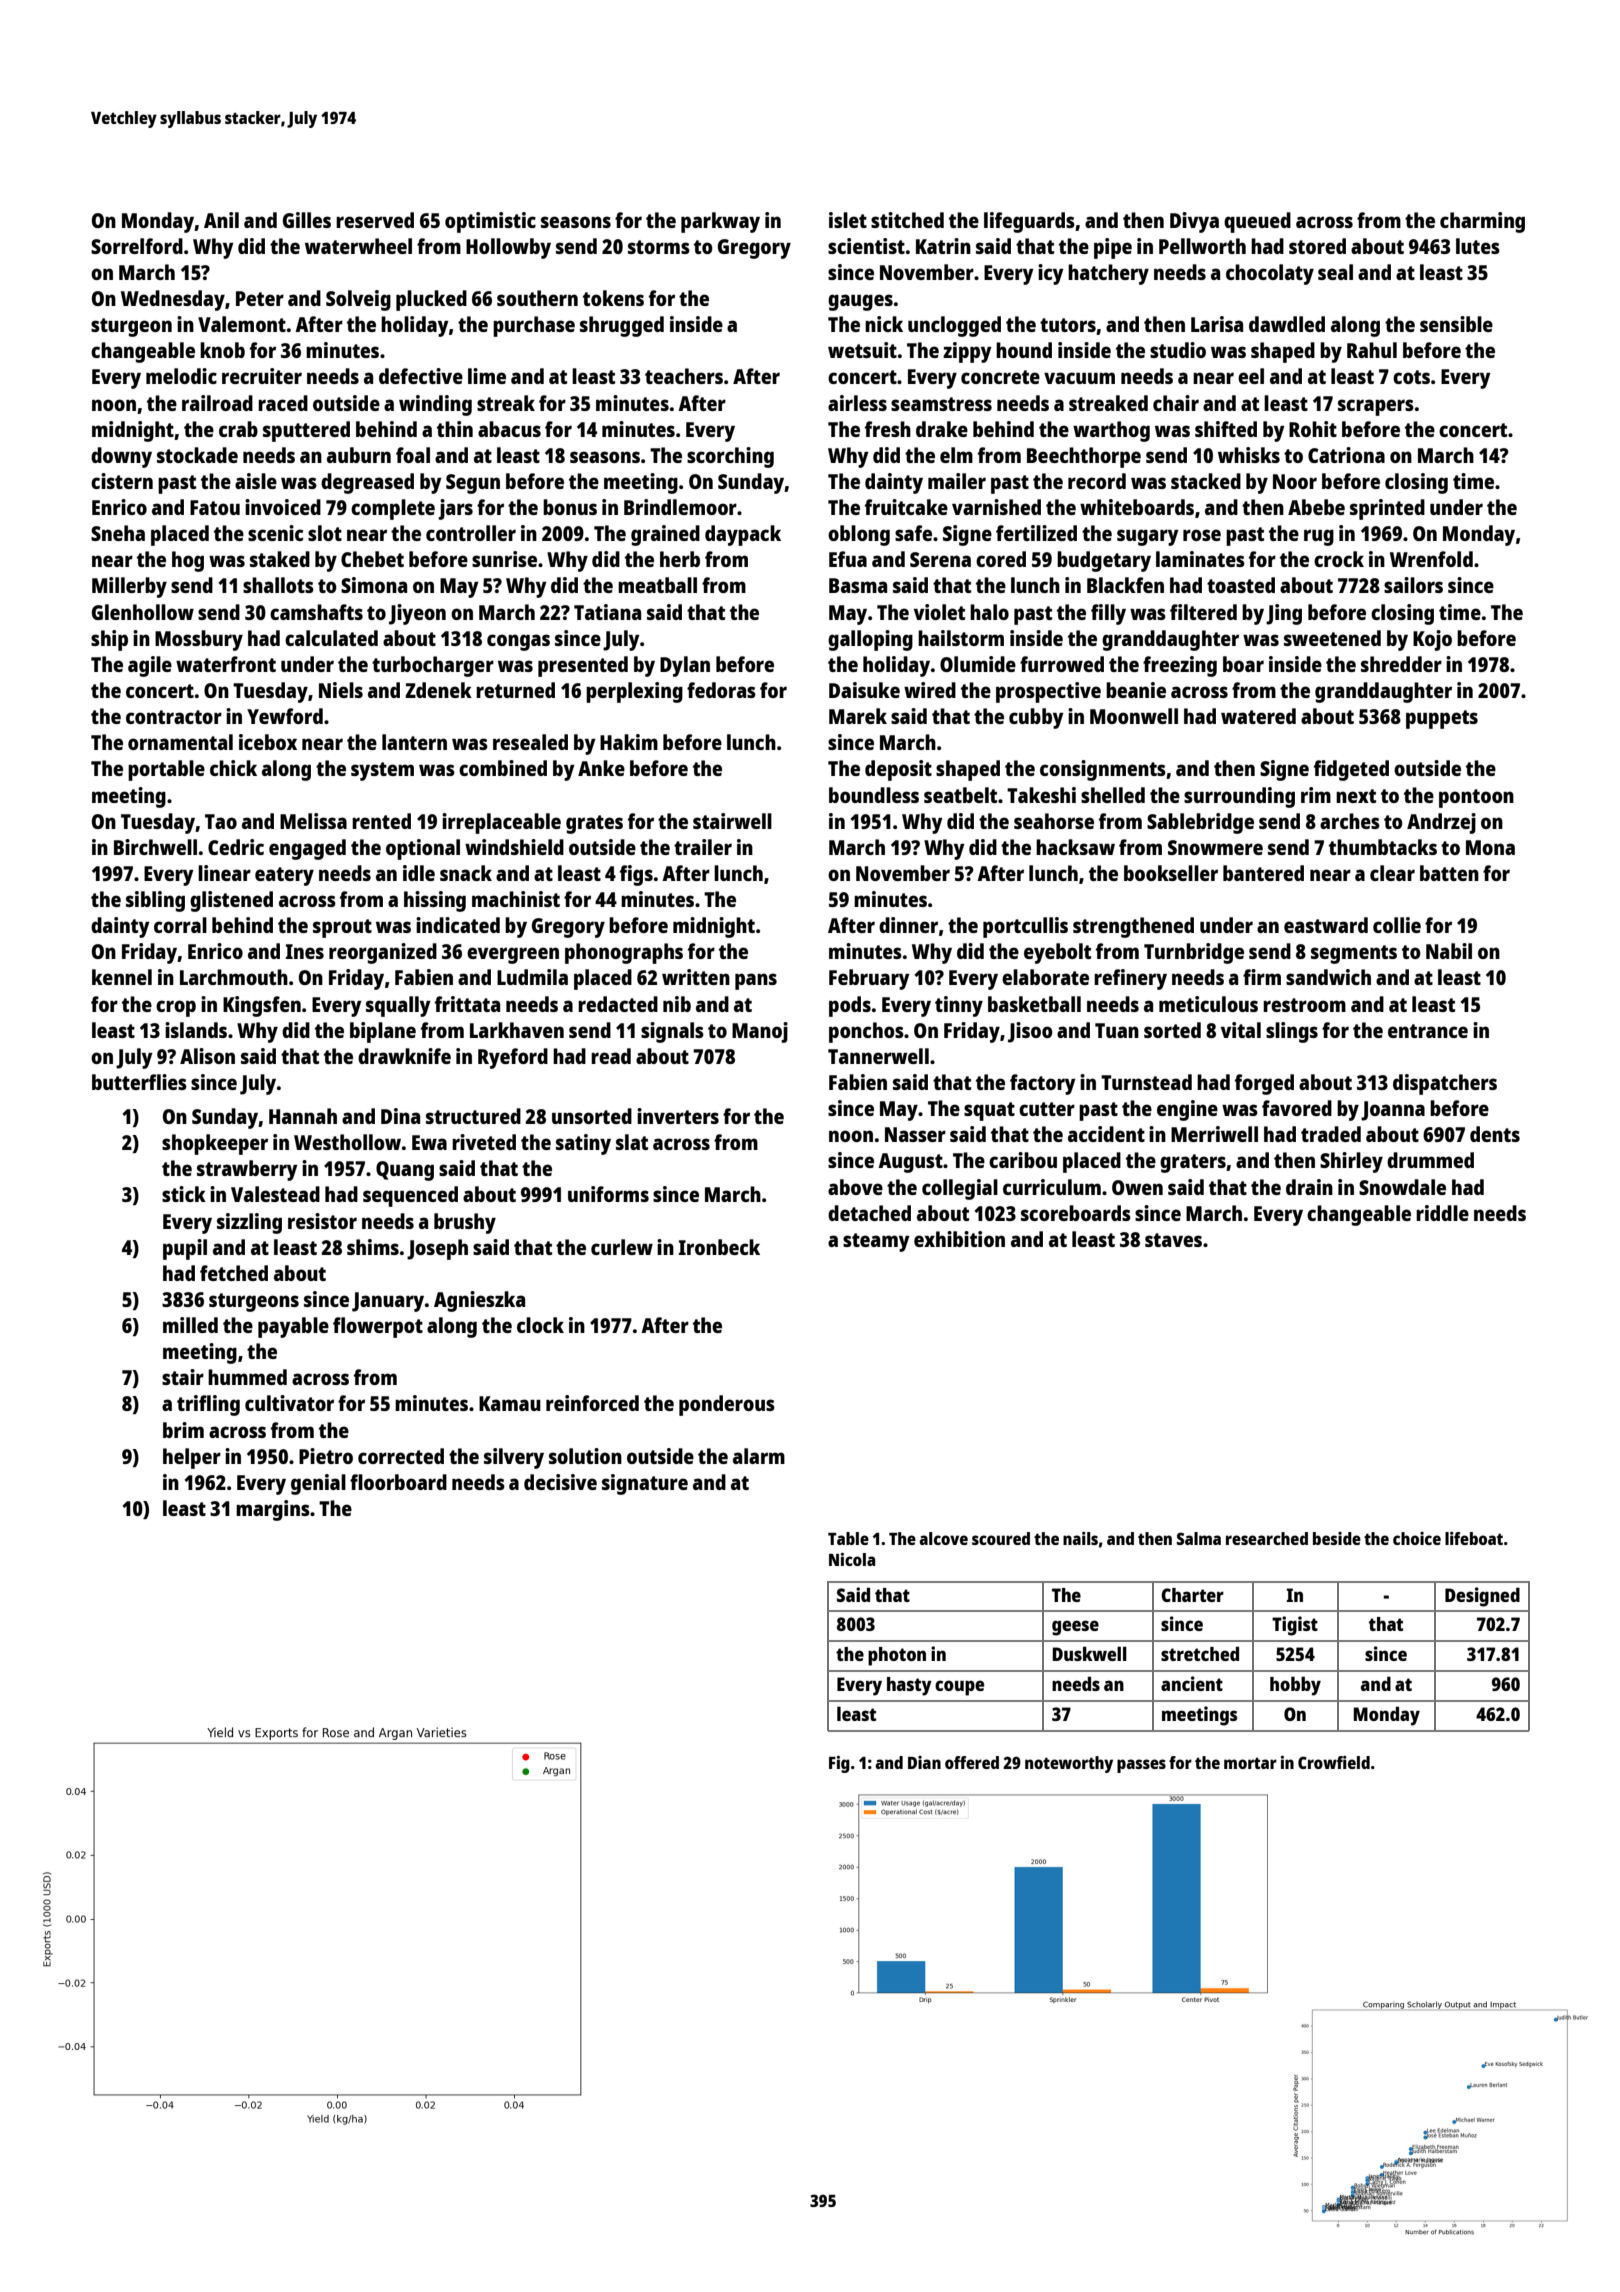 This page has width=1620, height=2292. What do you see at coordinates (1141, 1766) in the page?
I see `passes` at bounding box center [1141, 1766].
